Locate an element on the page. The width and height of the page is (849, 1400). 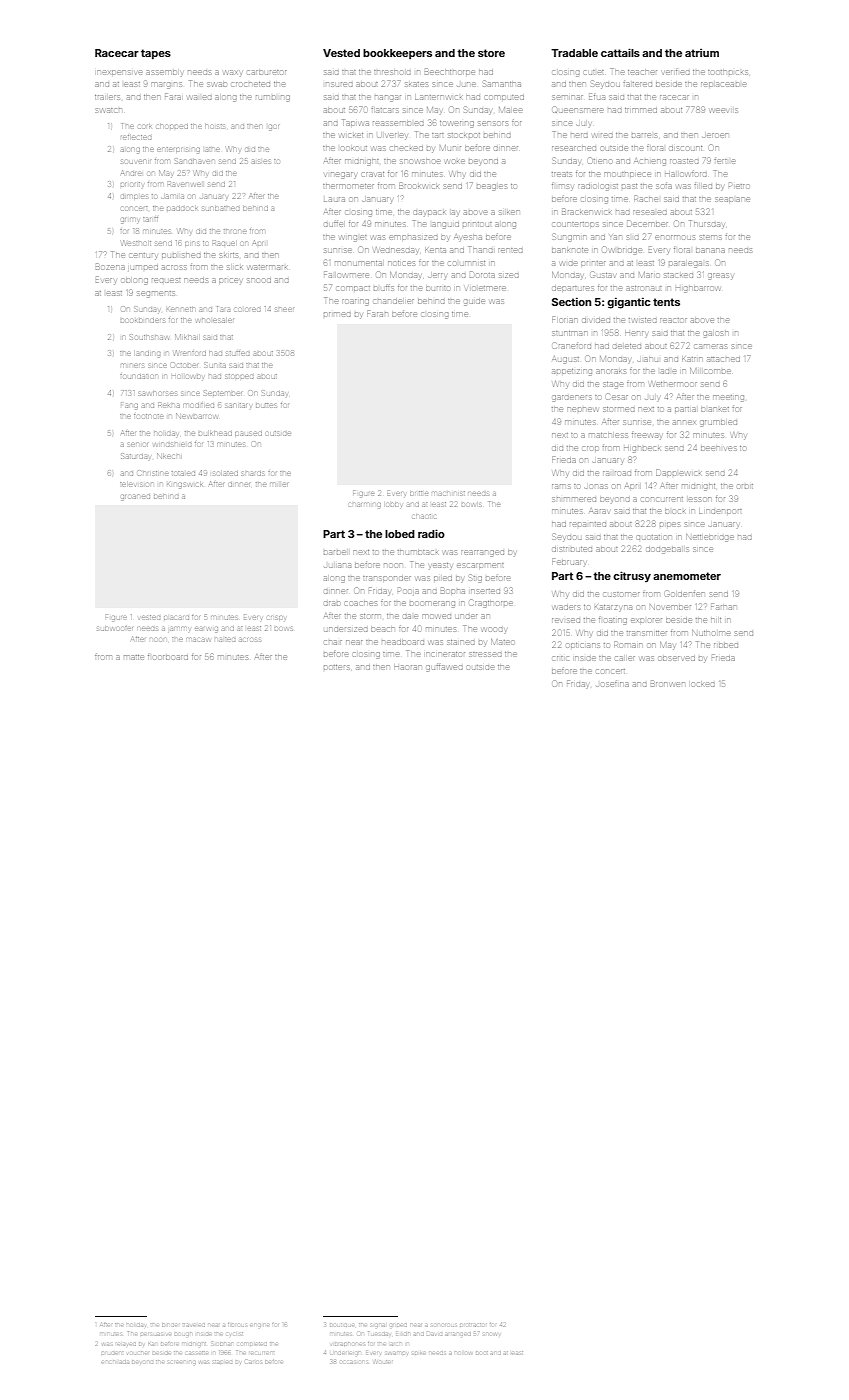
matte is located at coordinates (134, 657).
